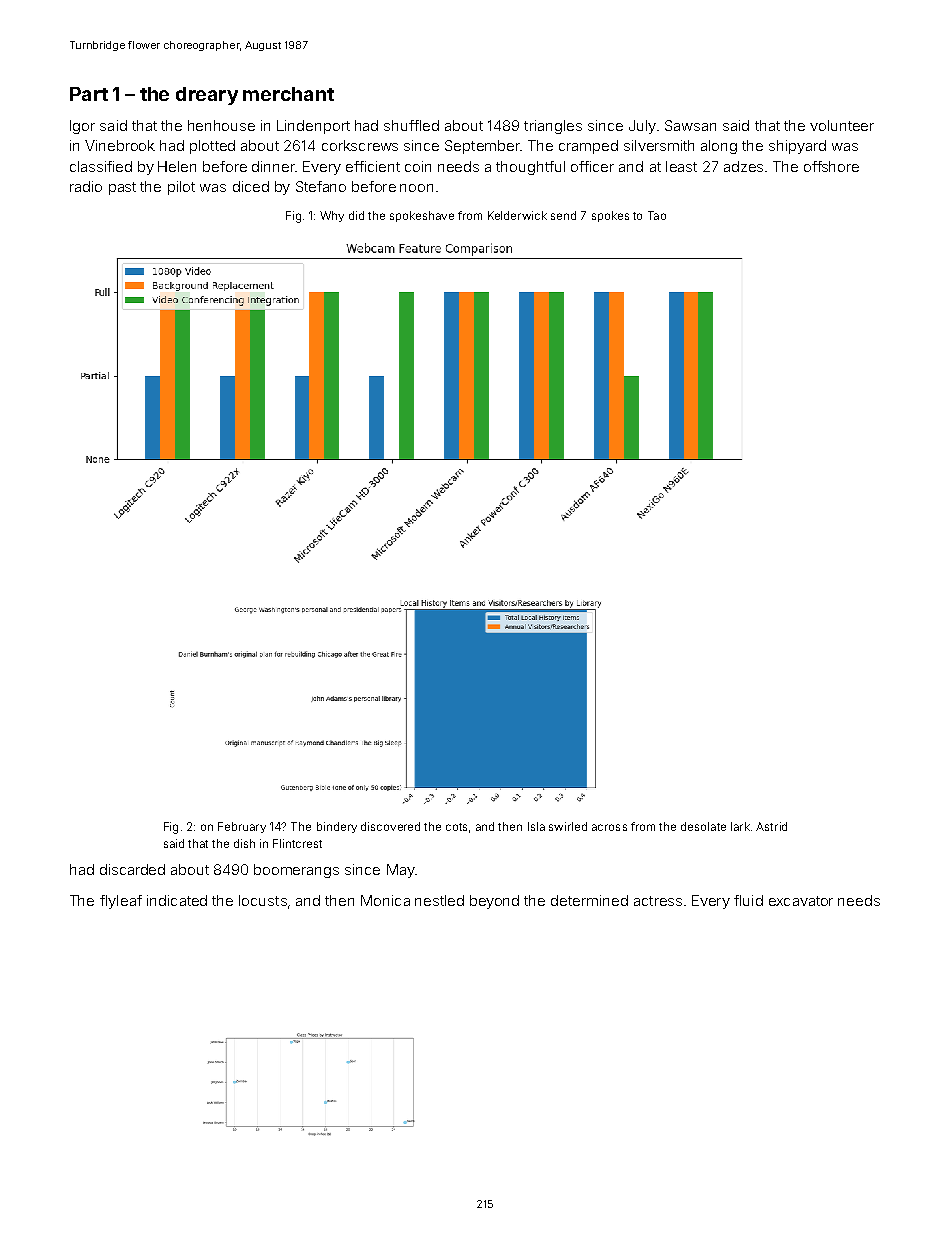  I want to click on cramped, so click(588, 147).
